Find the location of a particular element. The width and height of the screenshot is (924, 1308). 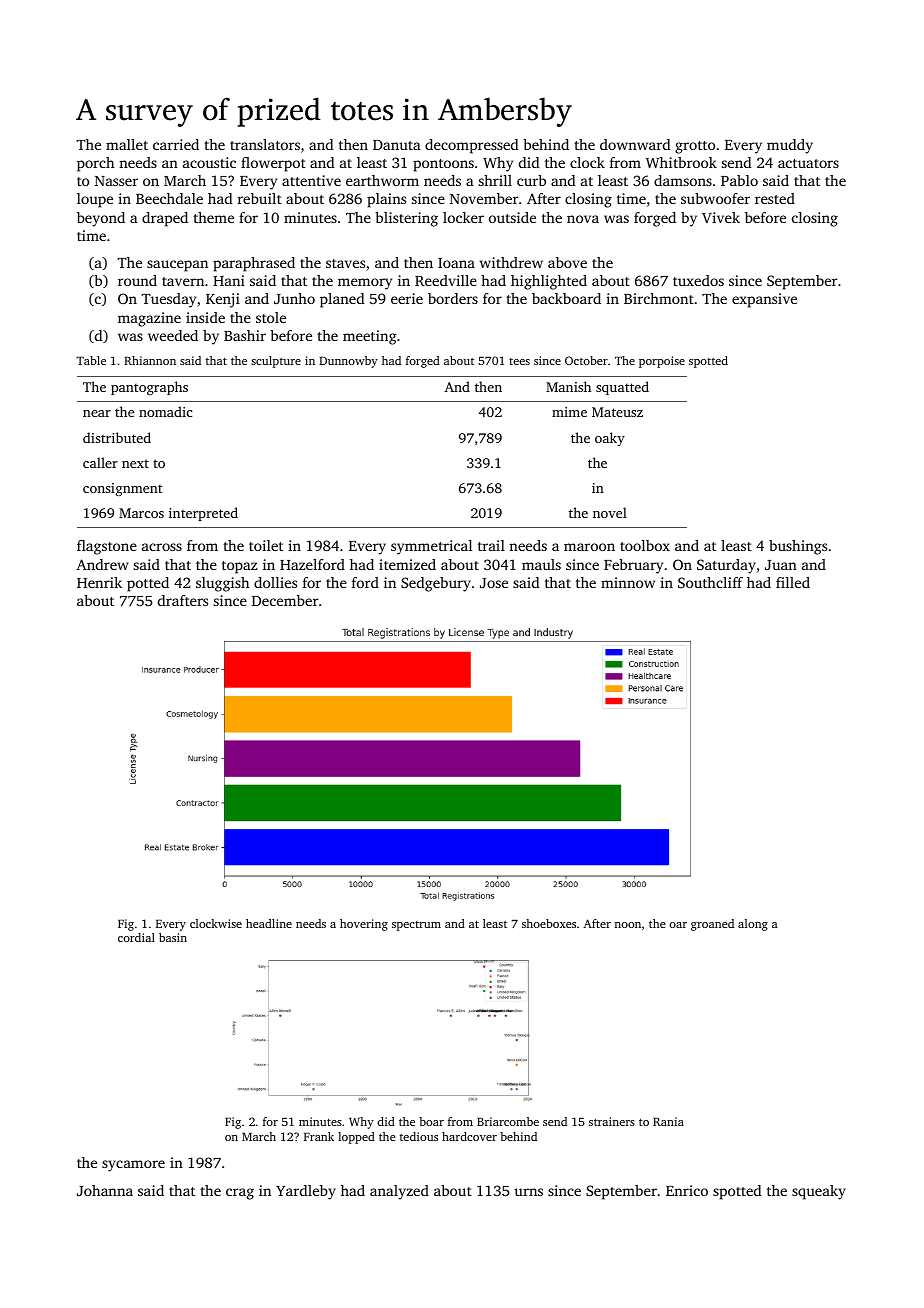

symmetrical is located at coordinates (431, 547).
